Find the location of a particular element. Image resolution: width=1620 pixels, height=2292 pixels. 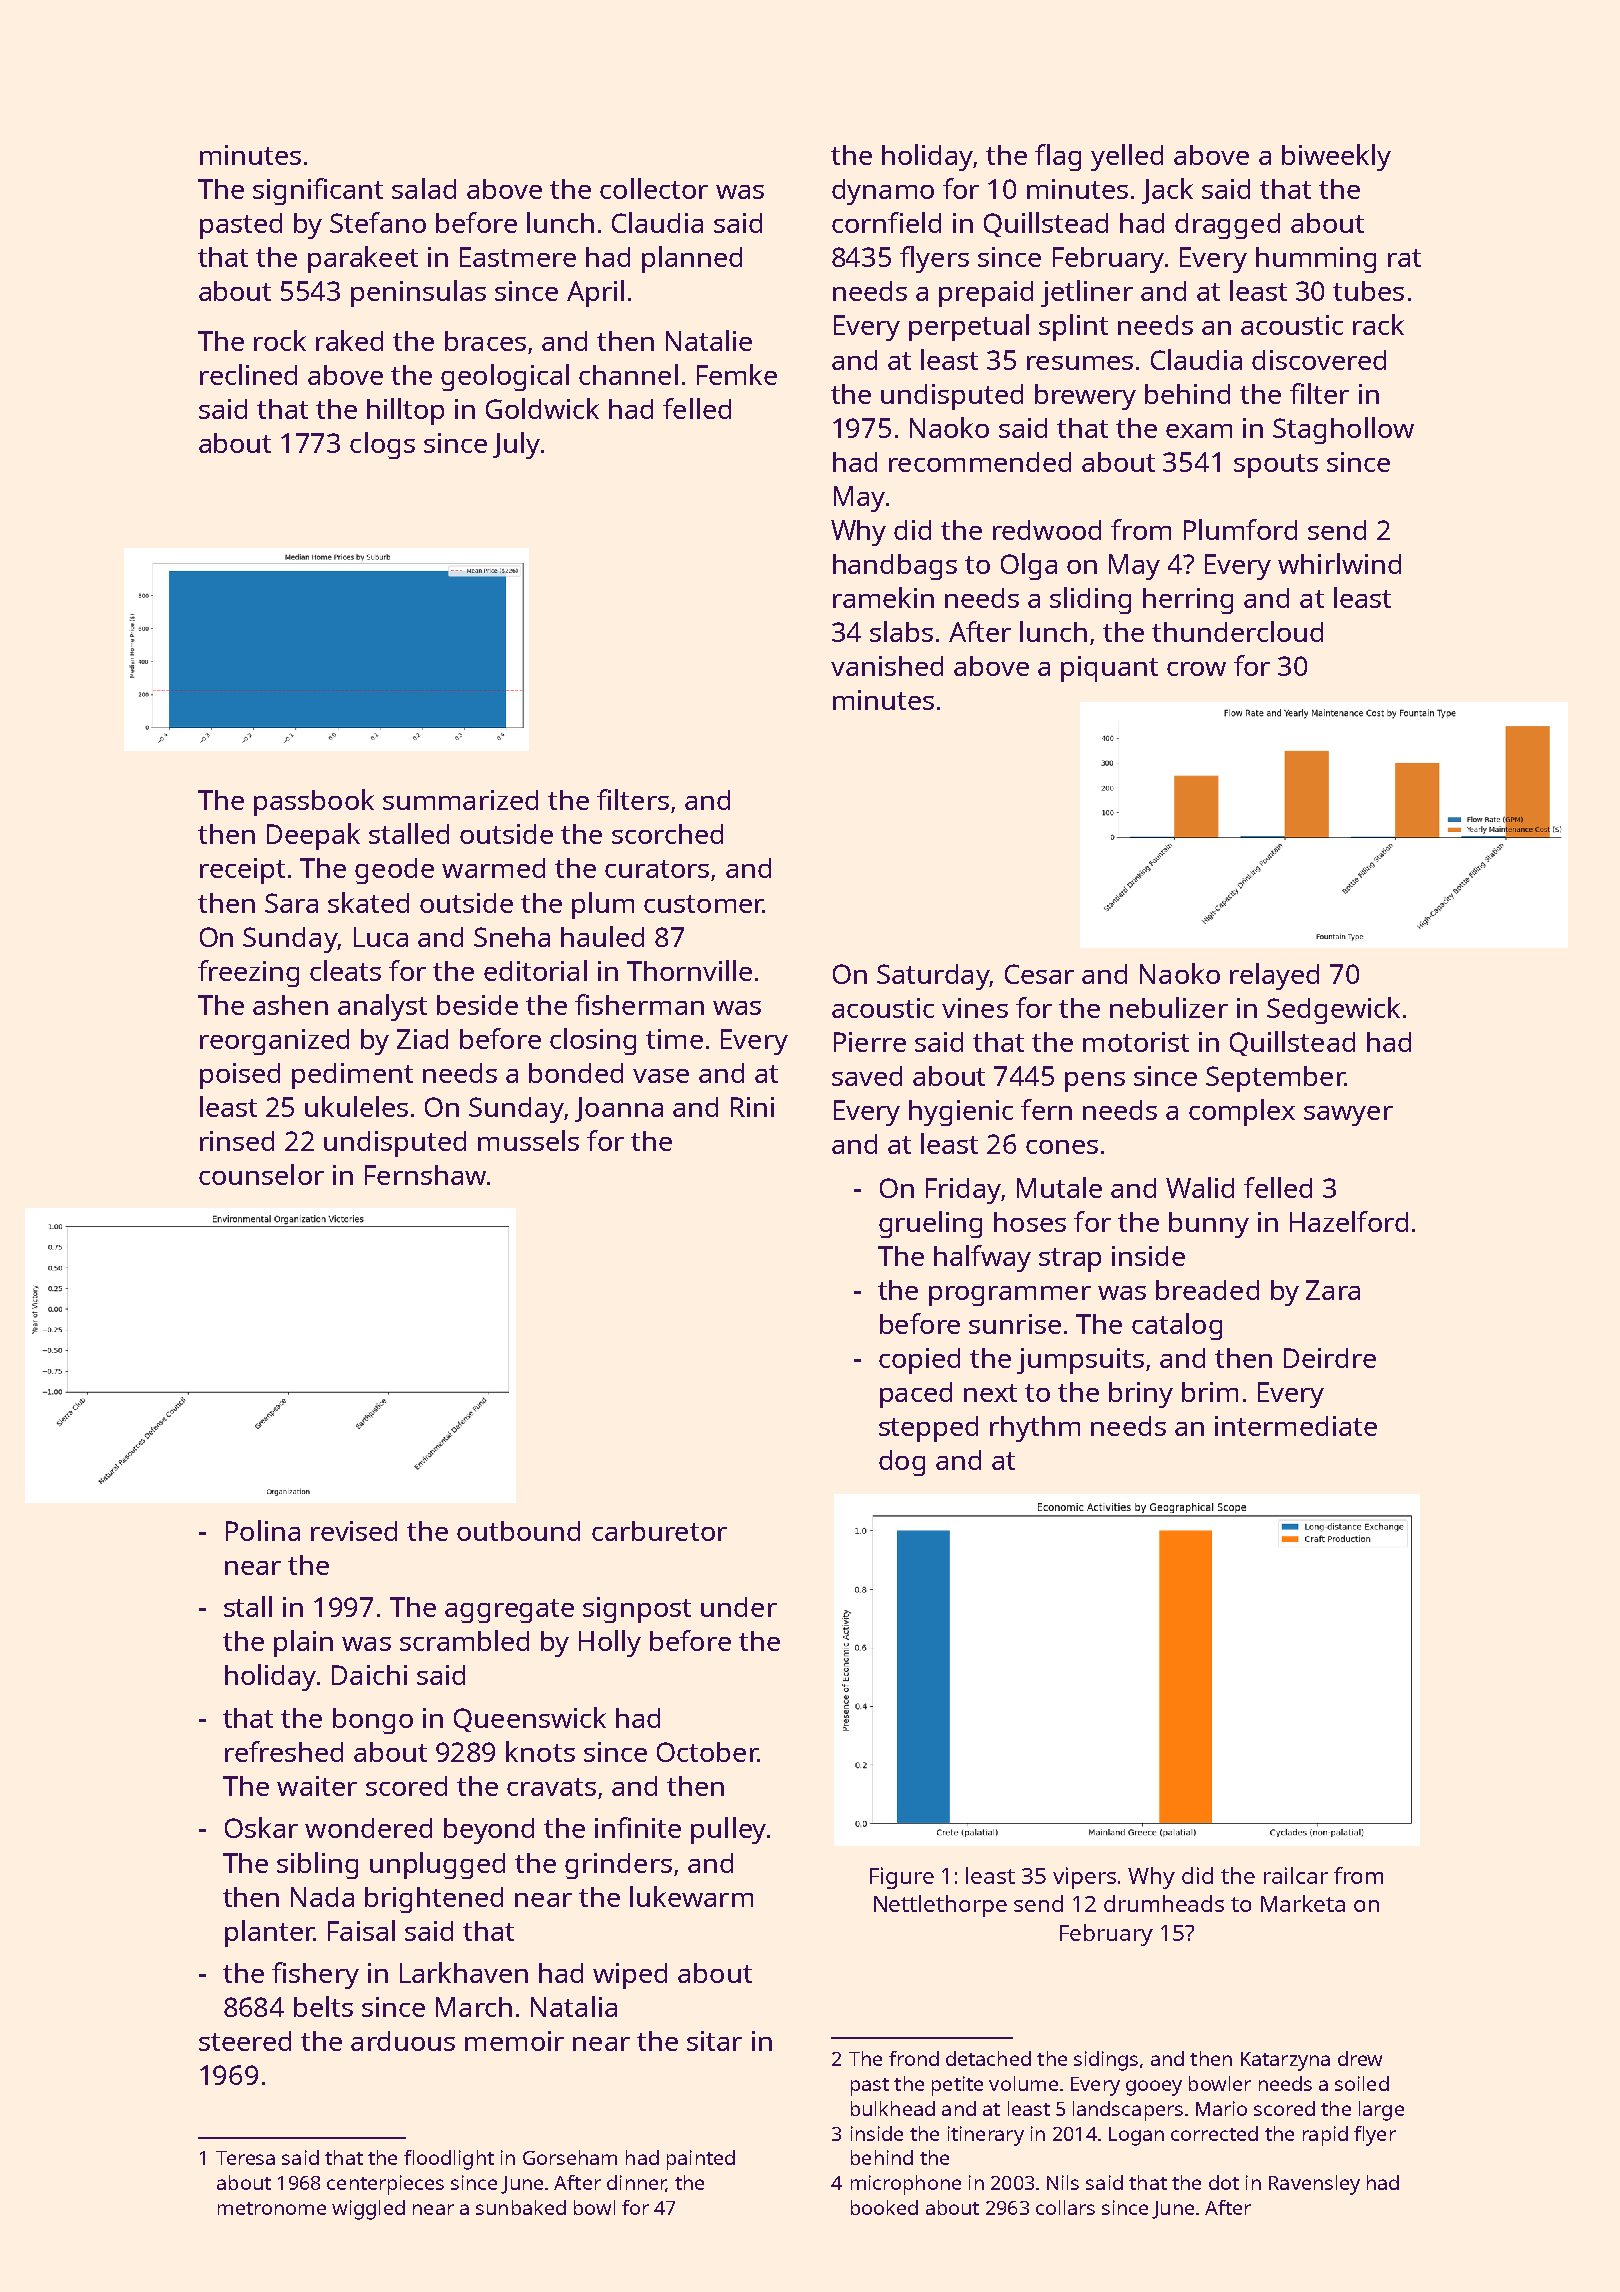

metronome is located at coordinates (272, 2208).
